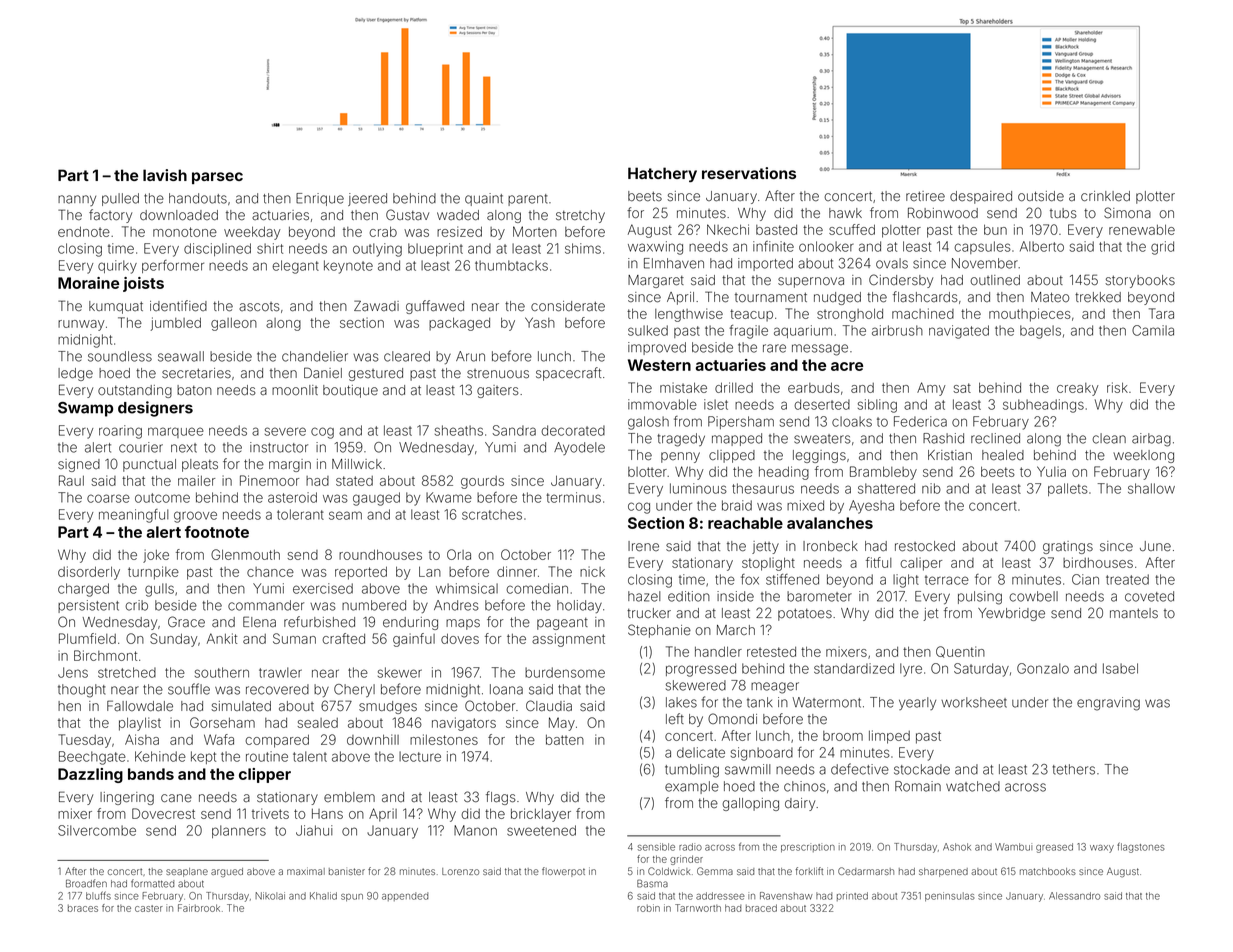 This screenshot has height=952, width=1233. Describe the element at coordinates (871, 507) in the screenshot. I see `Ayesha` at that location.
